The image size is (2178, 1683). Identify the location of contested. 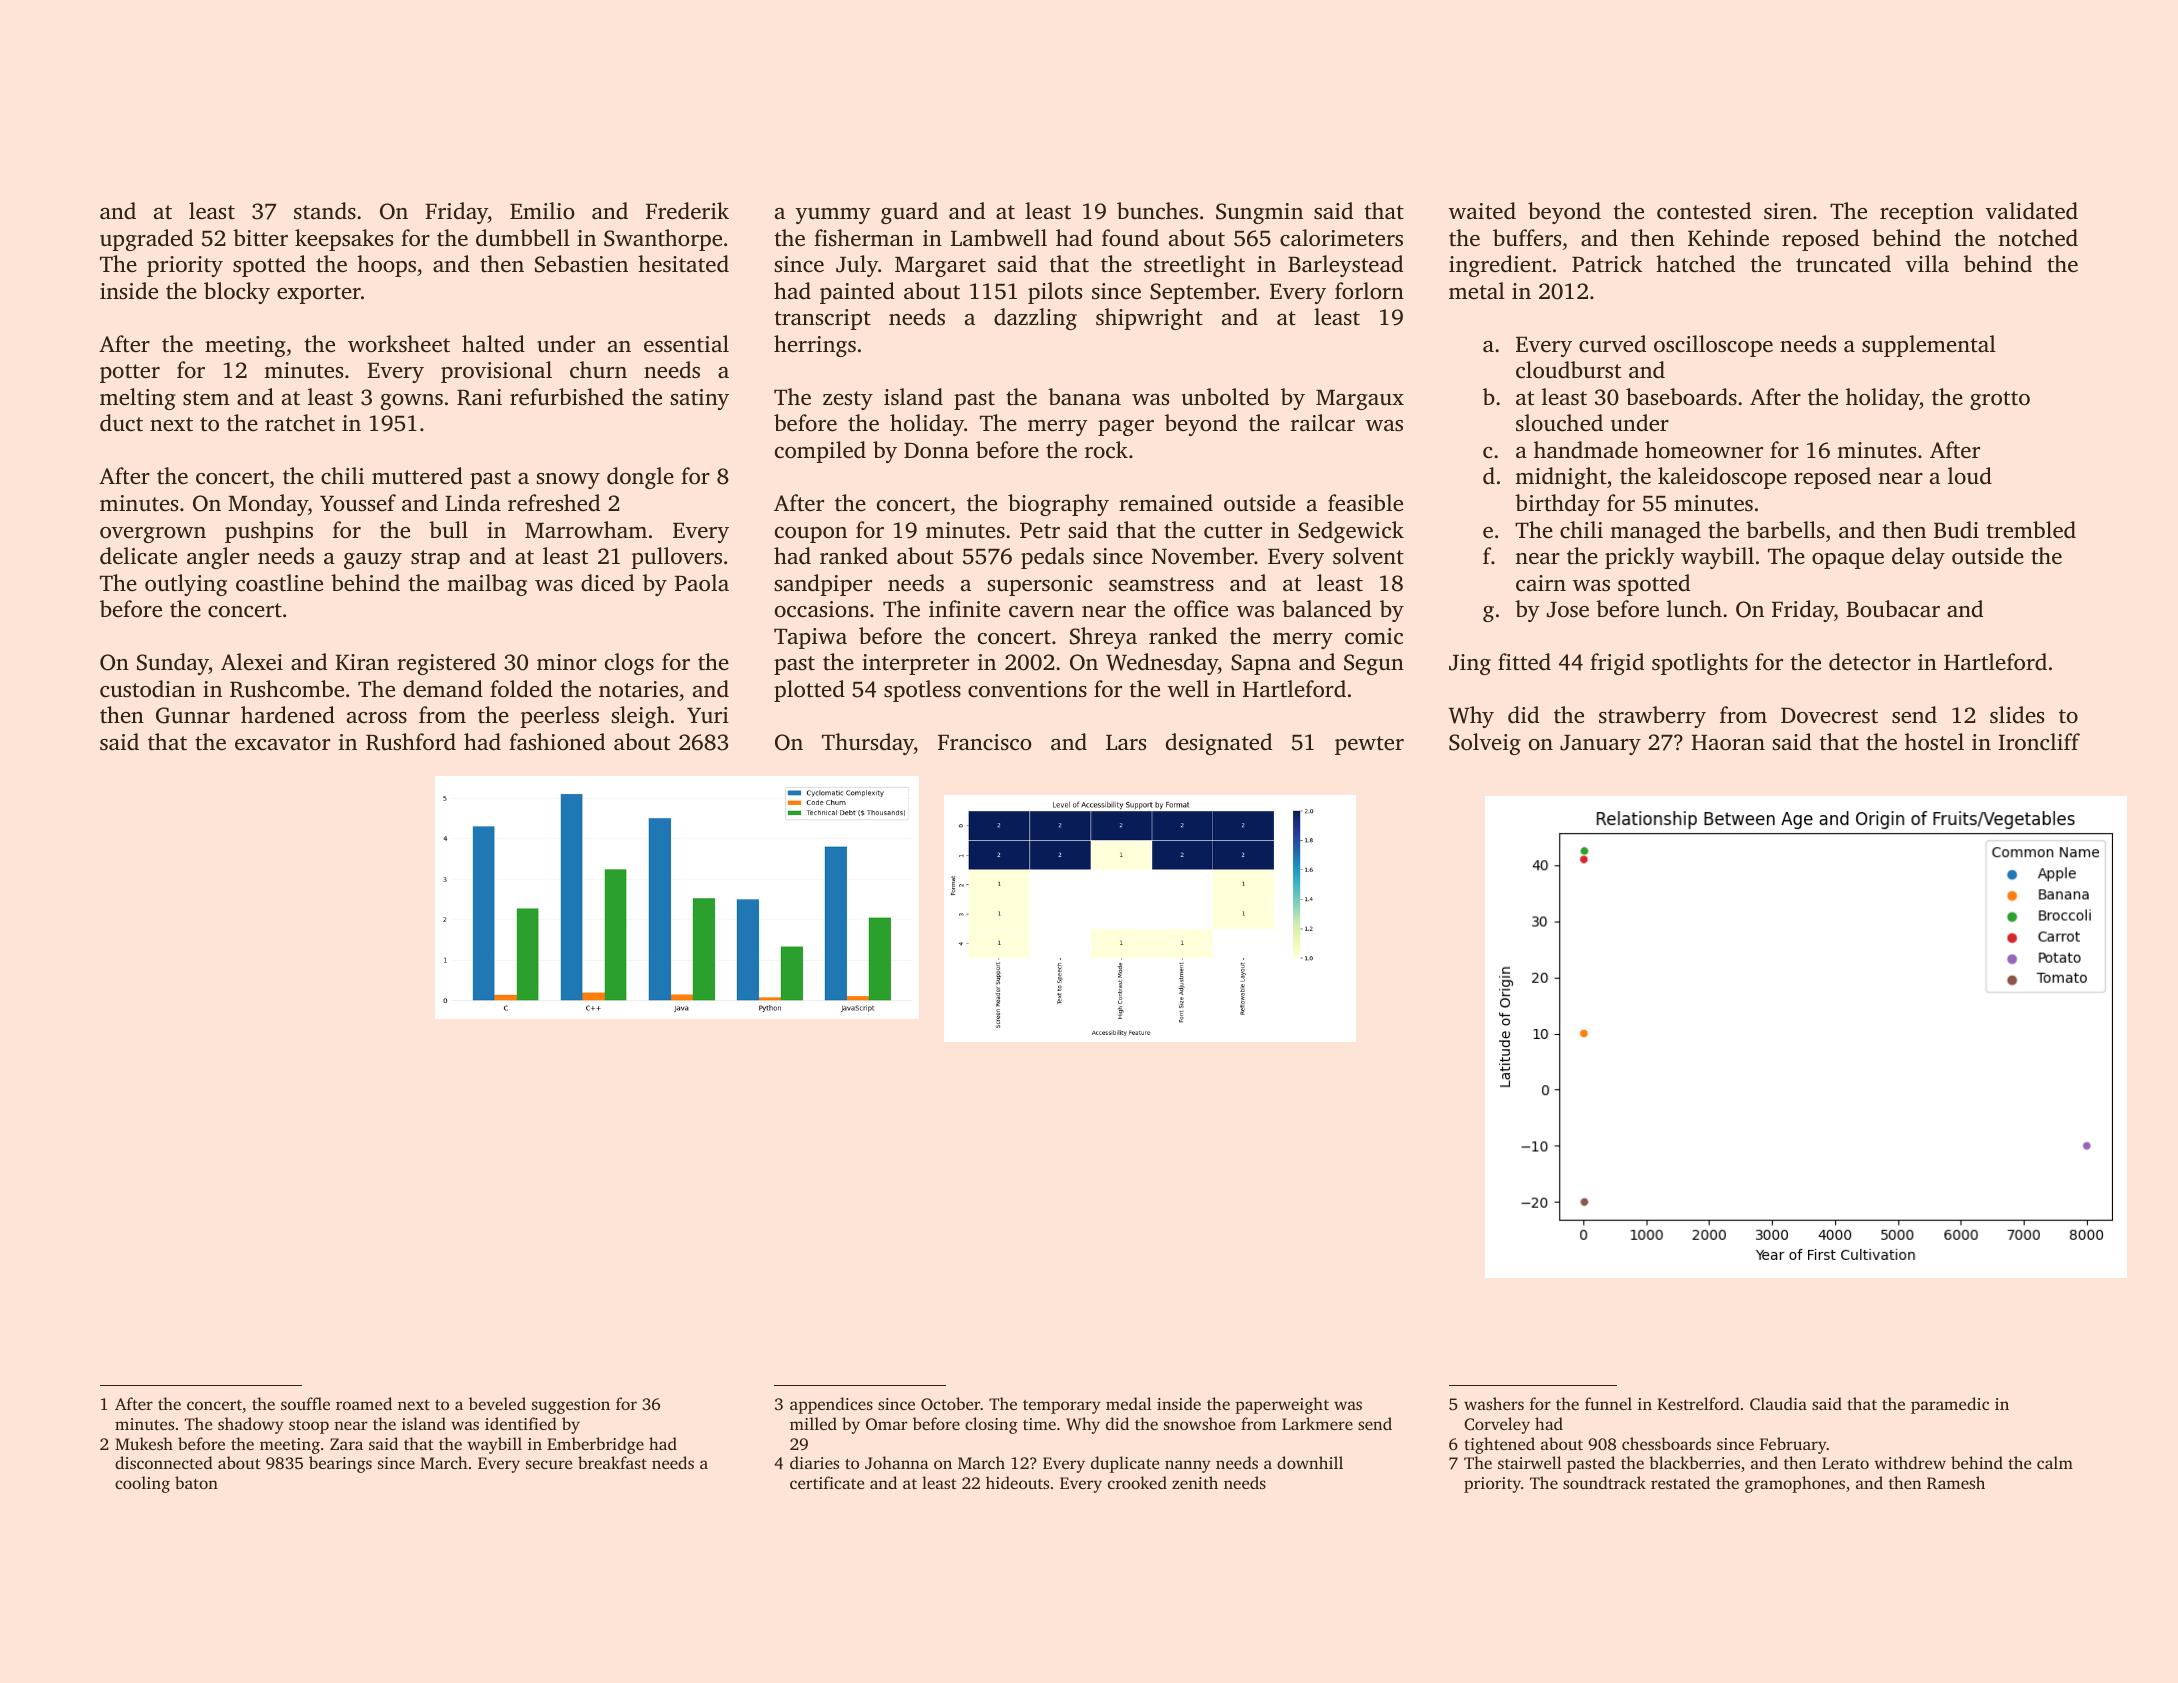
(1704, 211).
